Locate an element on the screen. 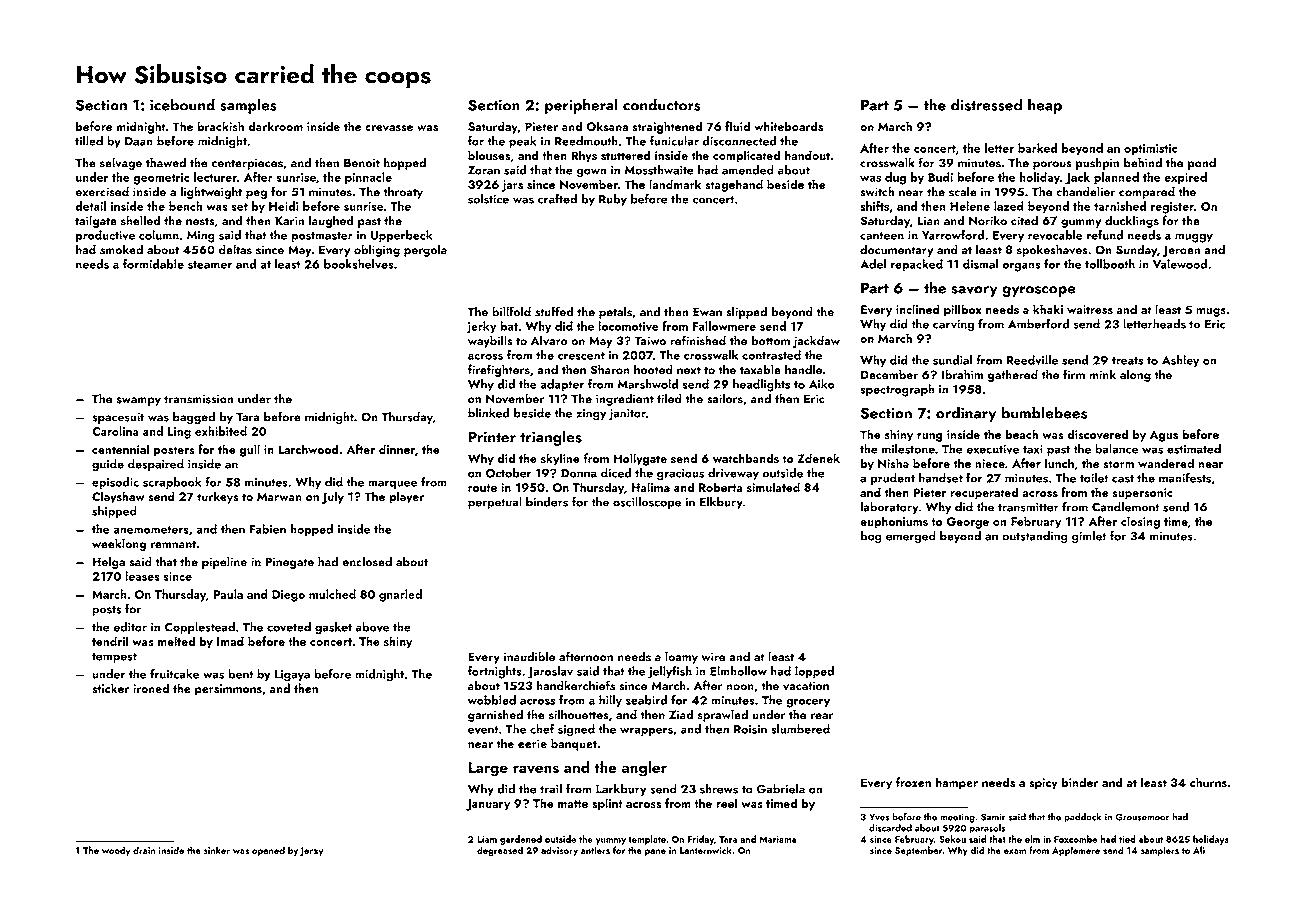 The width and height of the screenshot is (1308, 924). icebound is located at coordinates (182, 104).
